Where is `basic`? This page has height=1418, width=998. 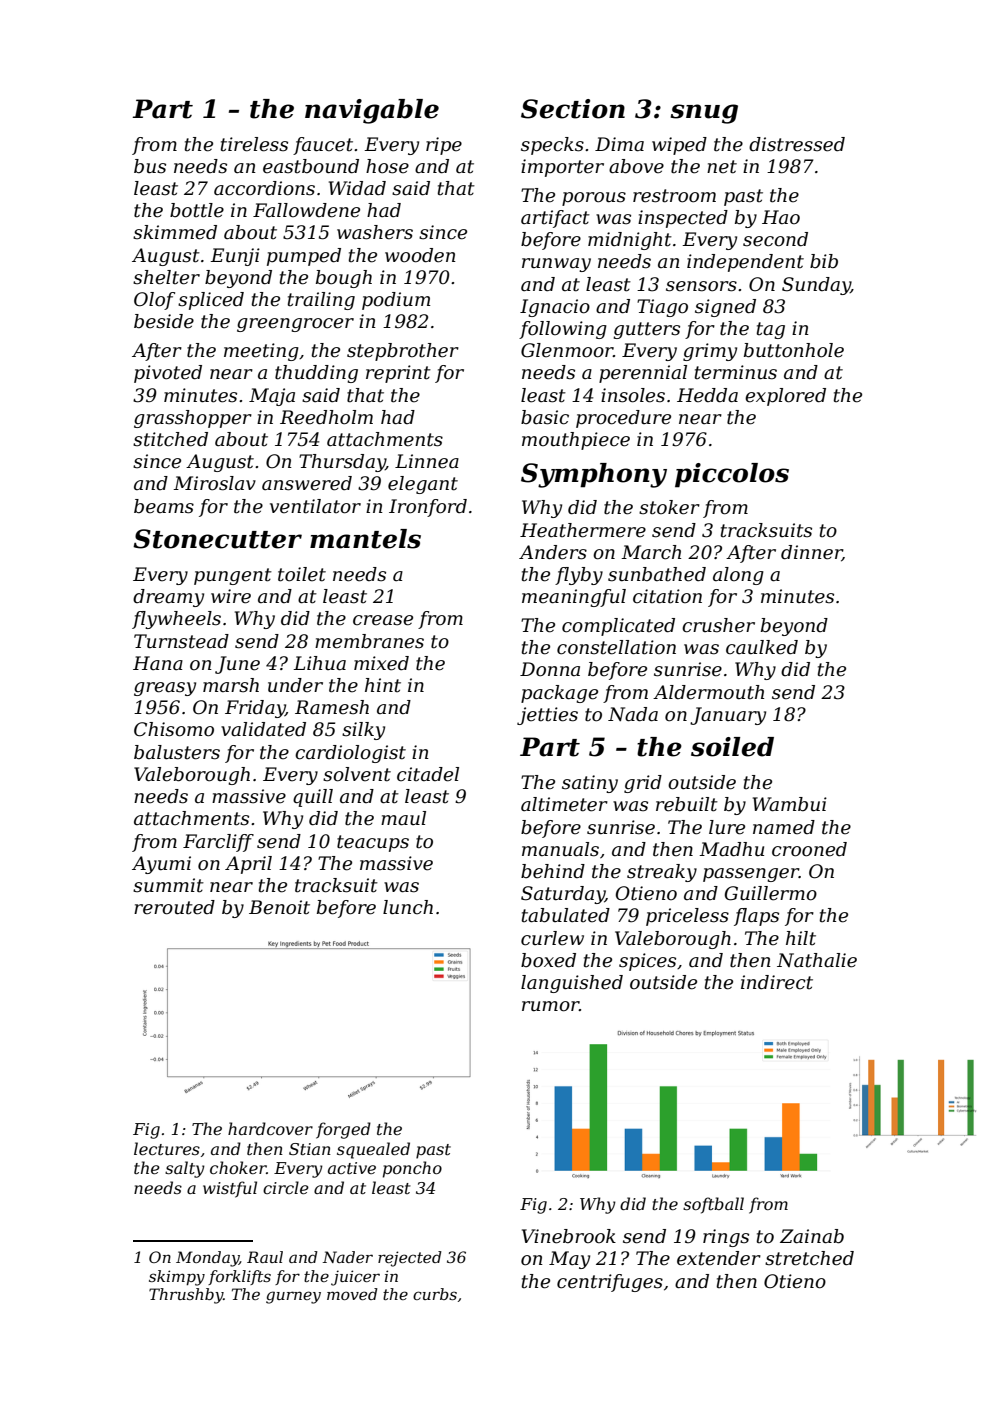 basic is located at coordinates (545, 417).
